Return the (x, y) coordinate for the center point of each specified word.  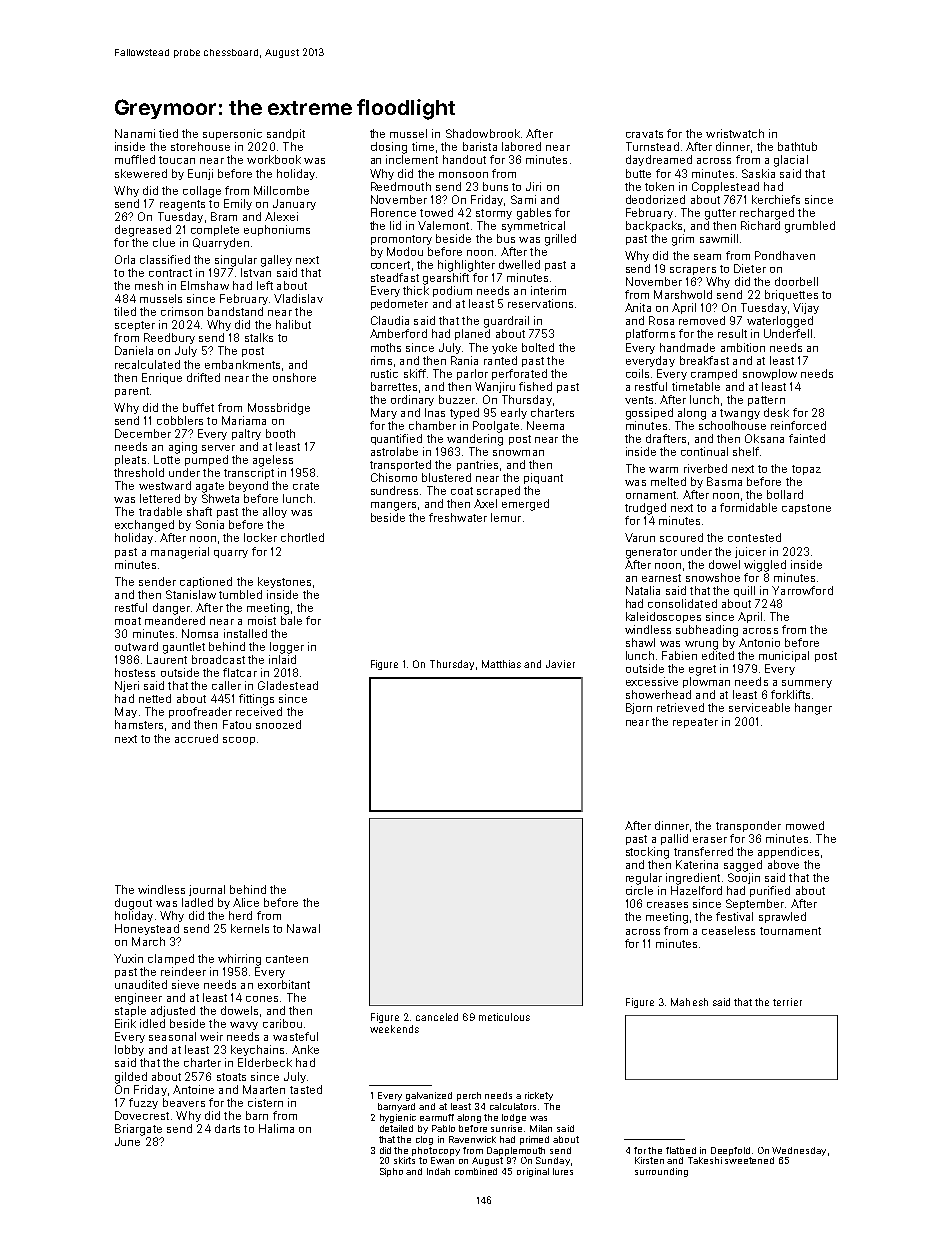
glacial (791, 161)
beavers (184, 1102)
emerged (525, 505)
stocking (647, 853)
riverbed (705, 468)
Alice (246, 902)
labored (521, 146)
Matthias (501, 664)
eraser (710, 840)
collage (202, 192)
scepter (135, 326)
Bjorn (639, 708)
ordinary (412, 400)
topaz (806, 470)
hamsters (139, 724)
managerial (180, 553)
